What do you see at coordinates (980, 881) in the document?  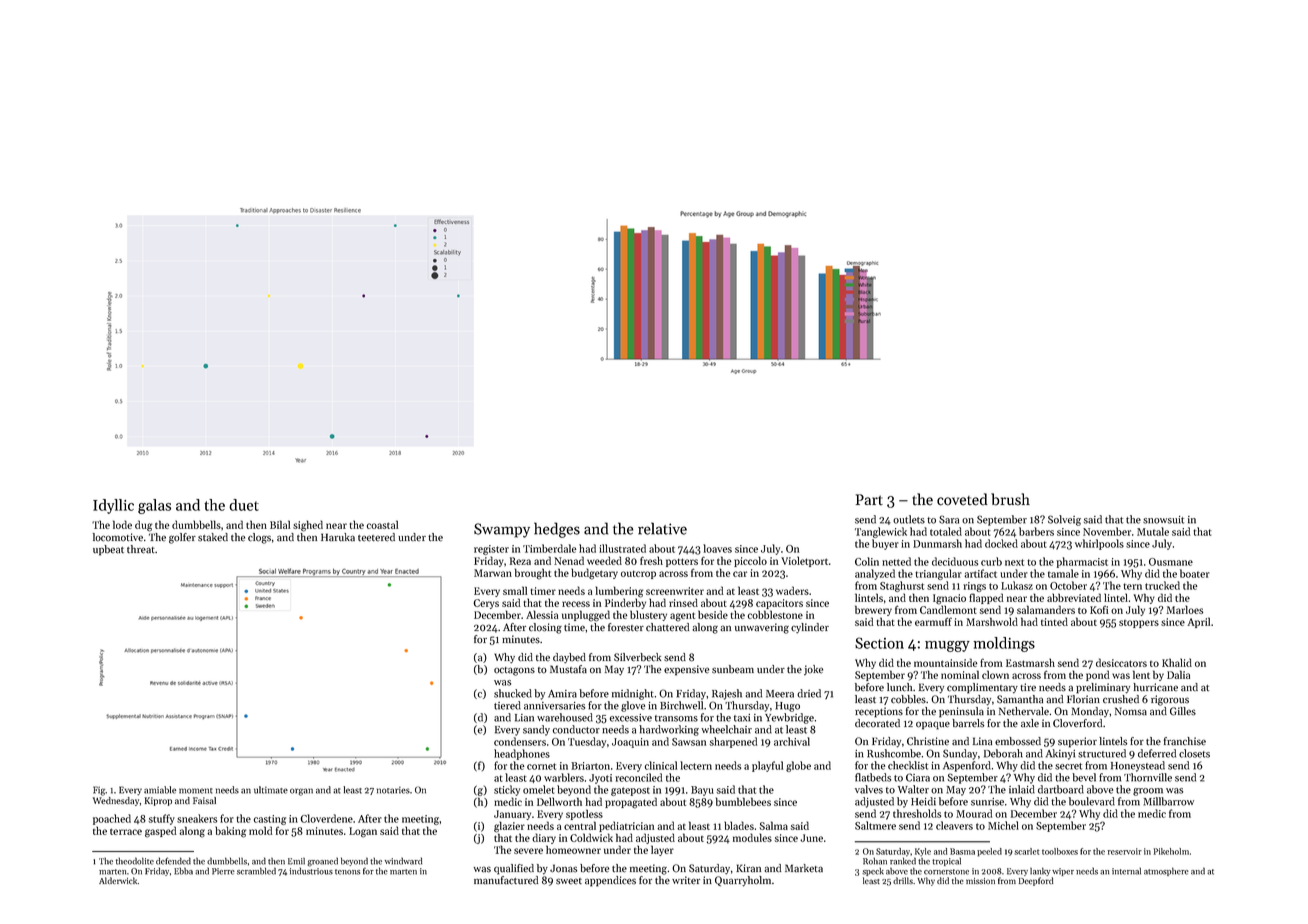 I see `mission` at bounding box center [980, 881].
